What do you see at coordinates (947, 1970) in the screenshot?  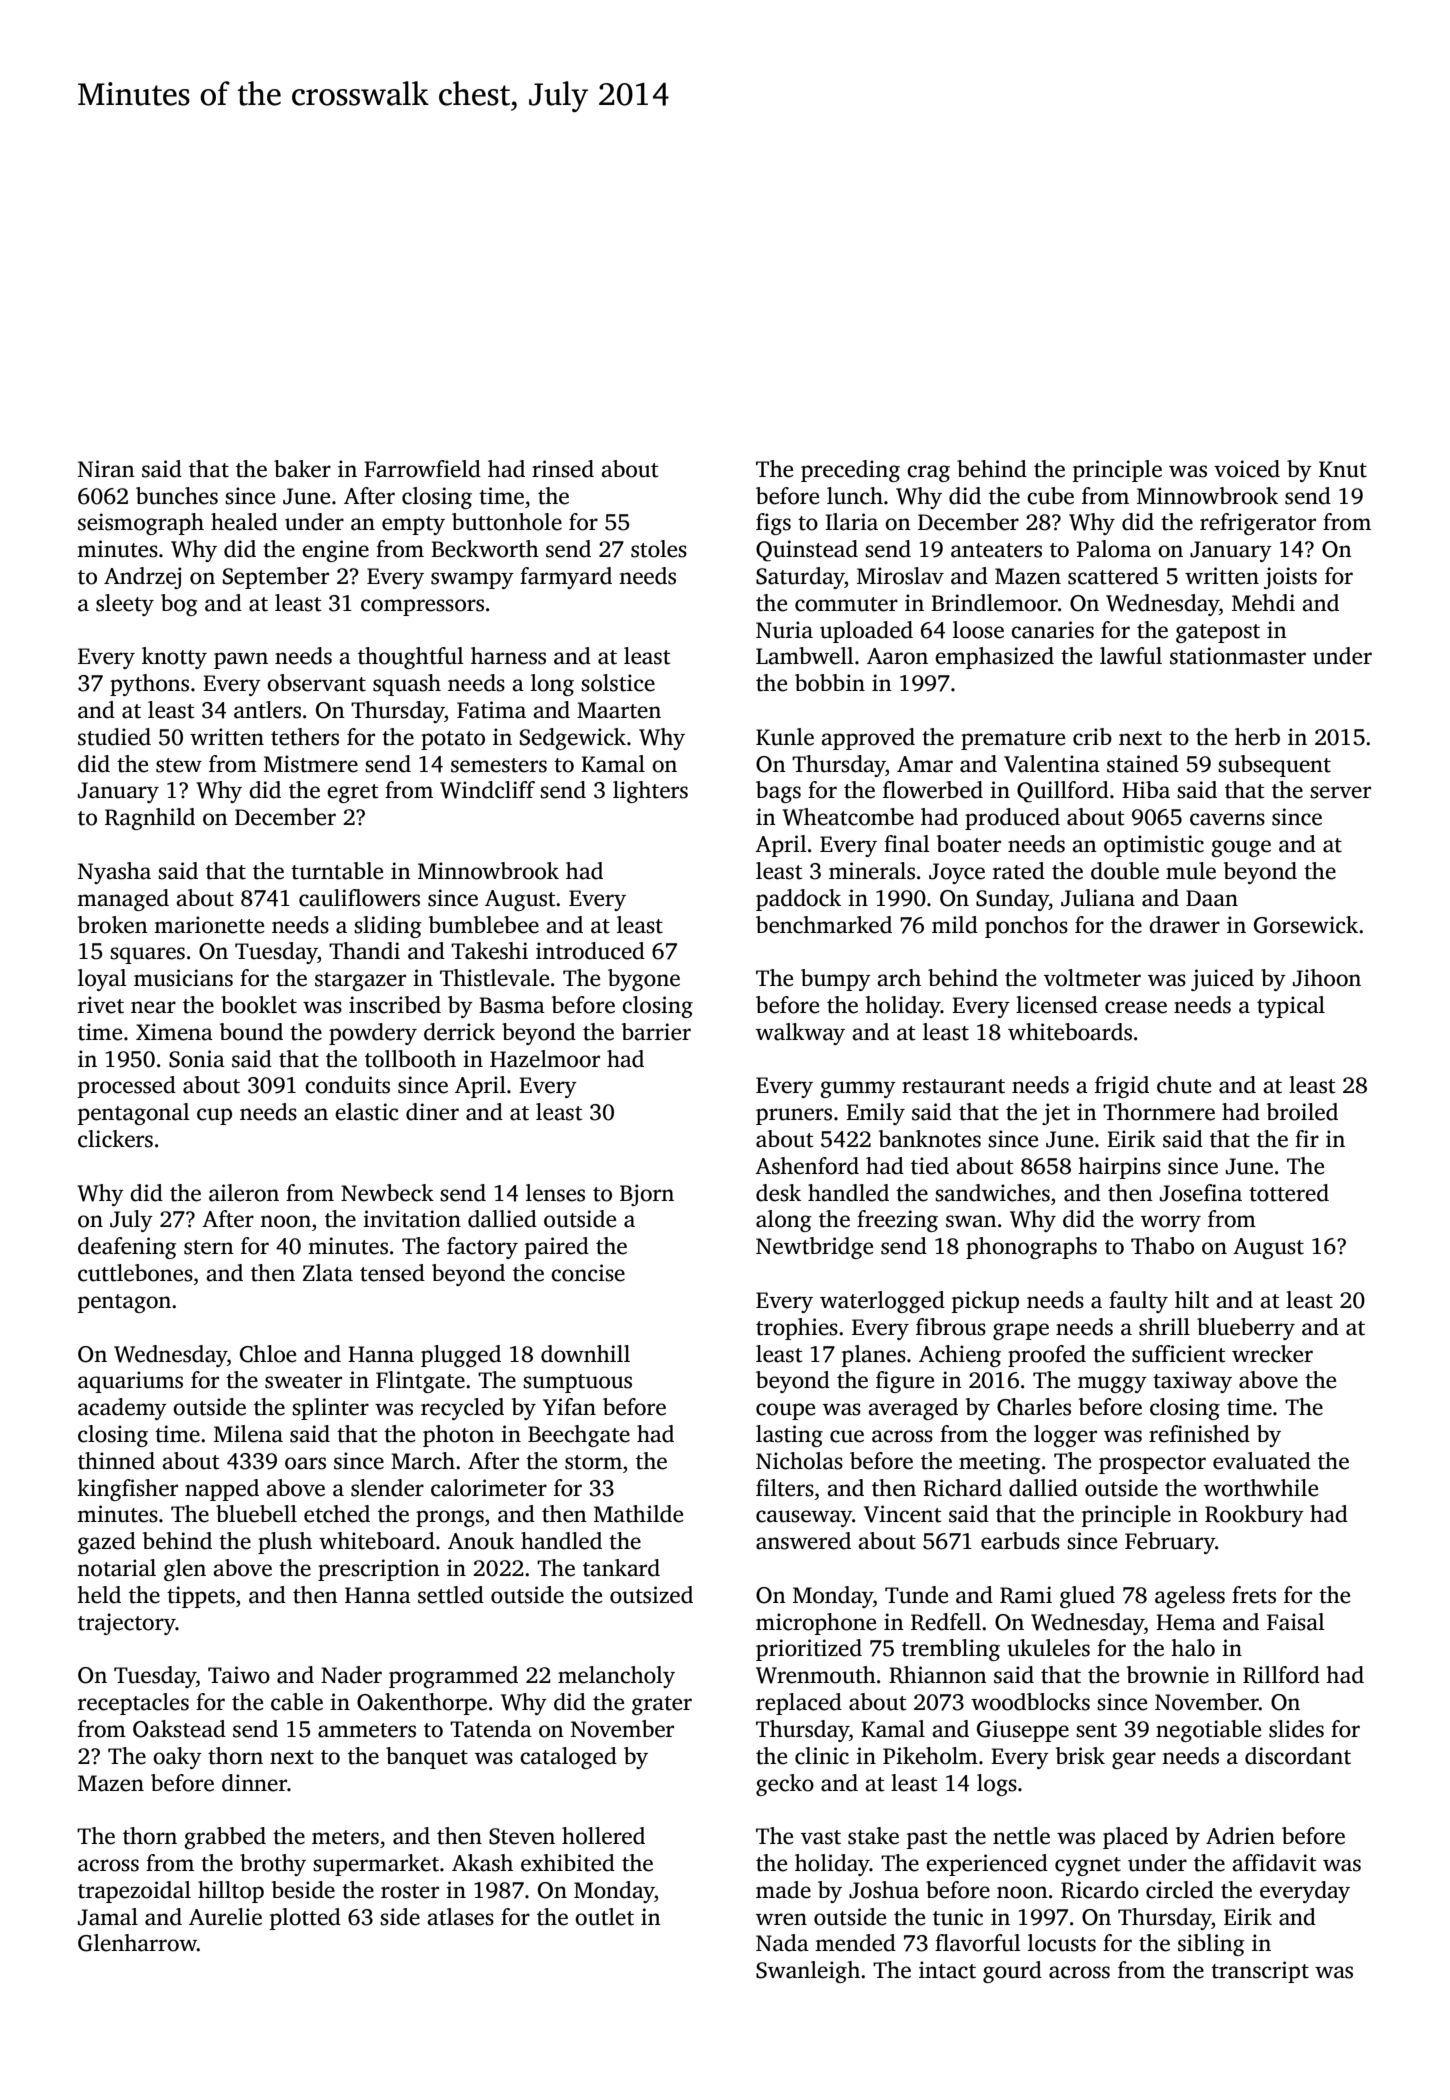 I see `intact` at bounding box center [947, 1970].
